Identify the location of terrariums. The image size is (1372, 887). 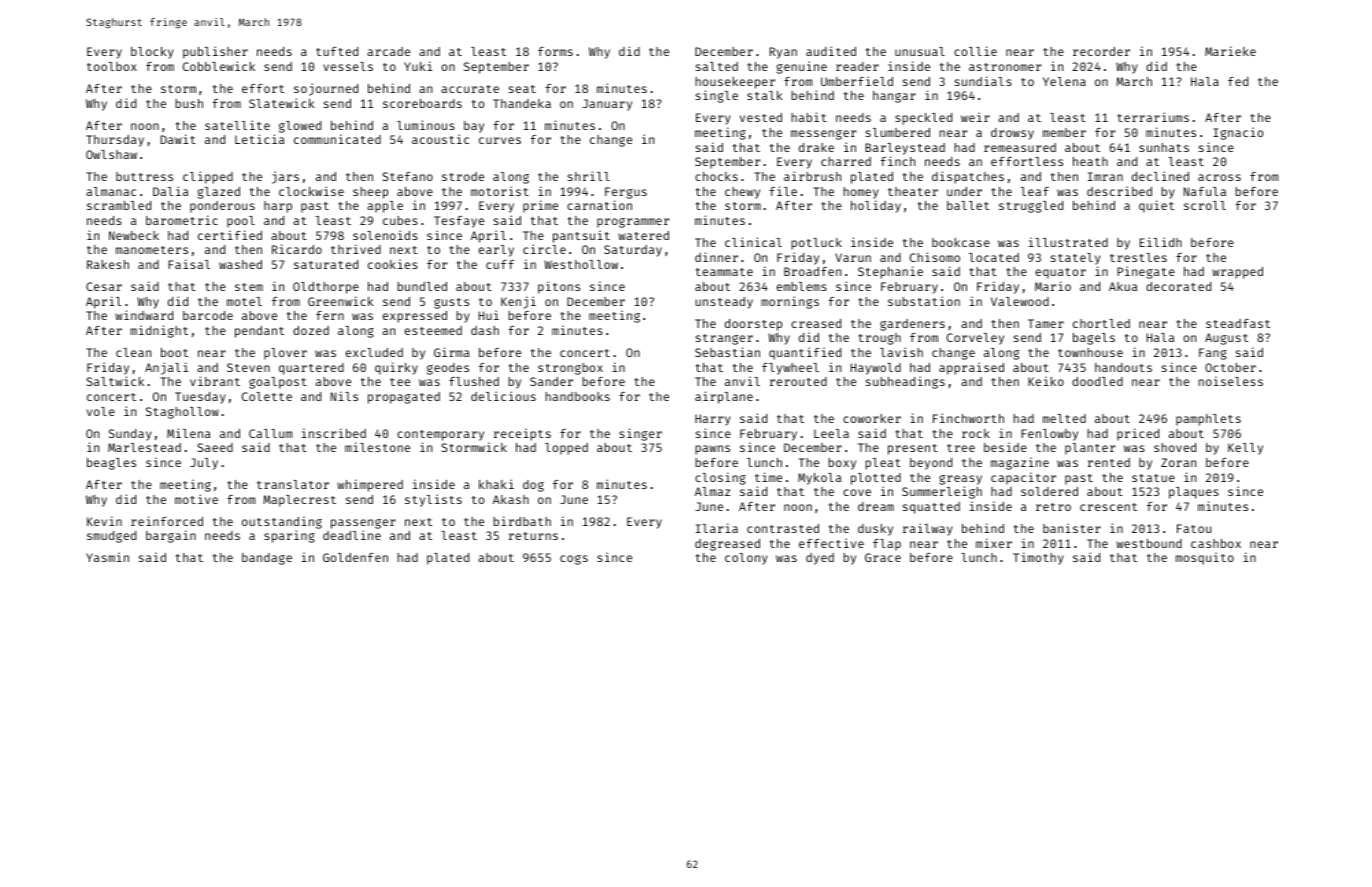
(1153, 117).
